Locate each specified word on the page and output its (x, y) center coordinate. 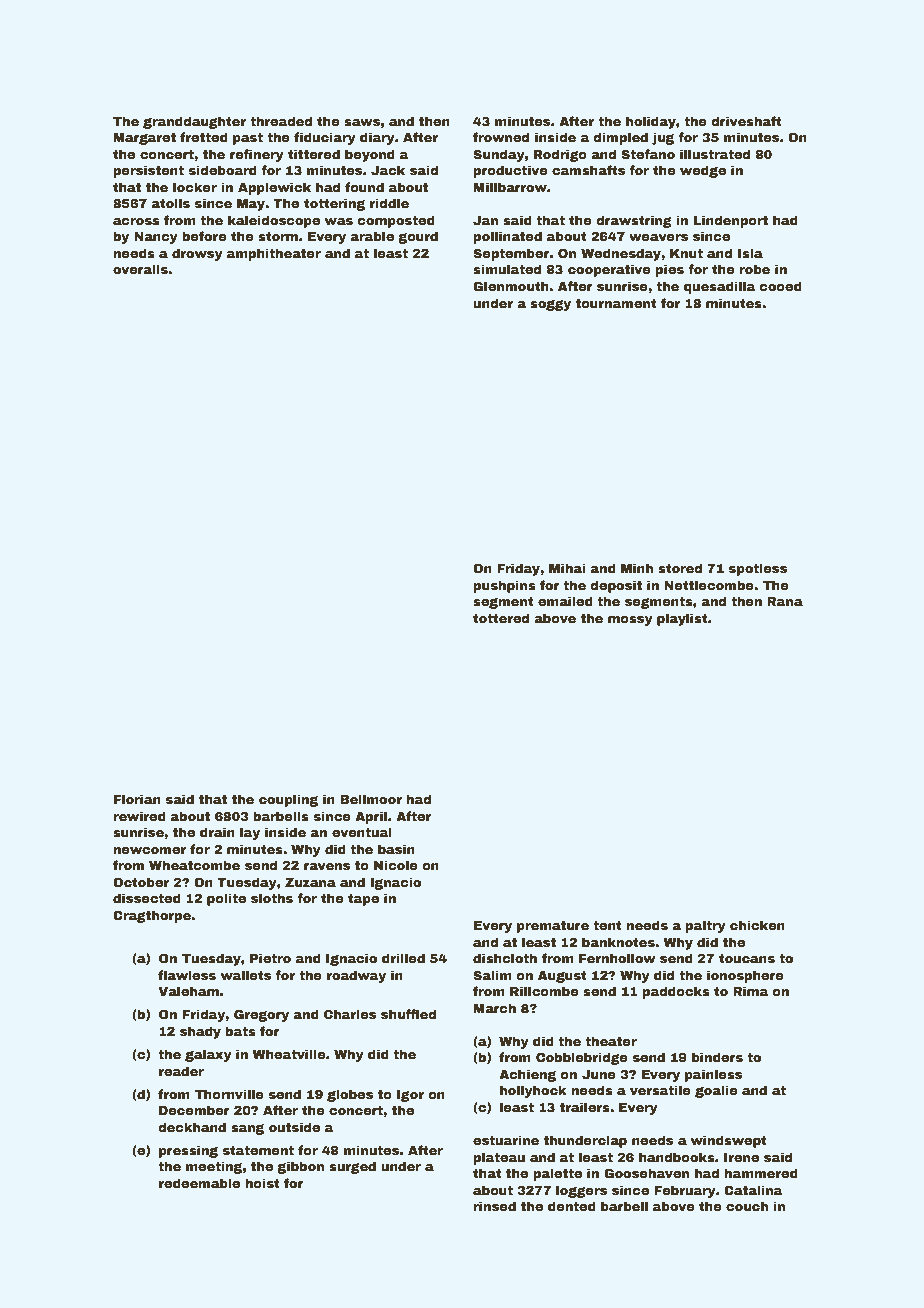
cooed (780, 286)
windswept (729, 1141)
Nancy (156, 238)
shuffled (408, 1014)
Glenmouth (511, 286)
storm (278, 236)
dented (572, 1206)
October (141, 882)
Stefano (648, 154)
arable (372, 236)
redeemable (199, 1183)
